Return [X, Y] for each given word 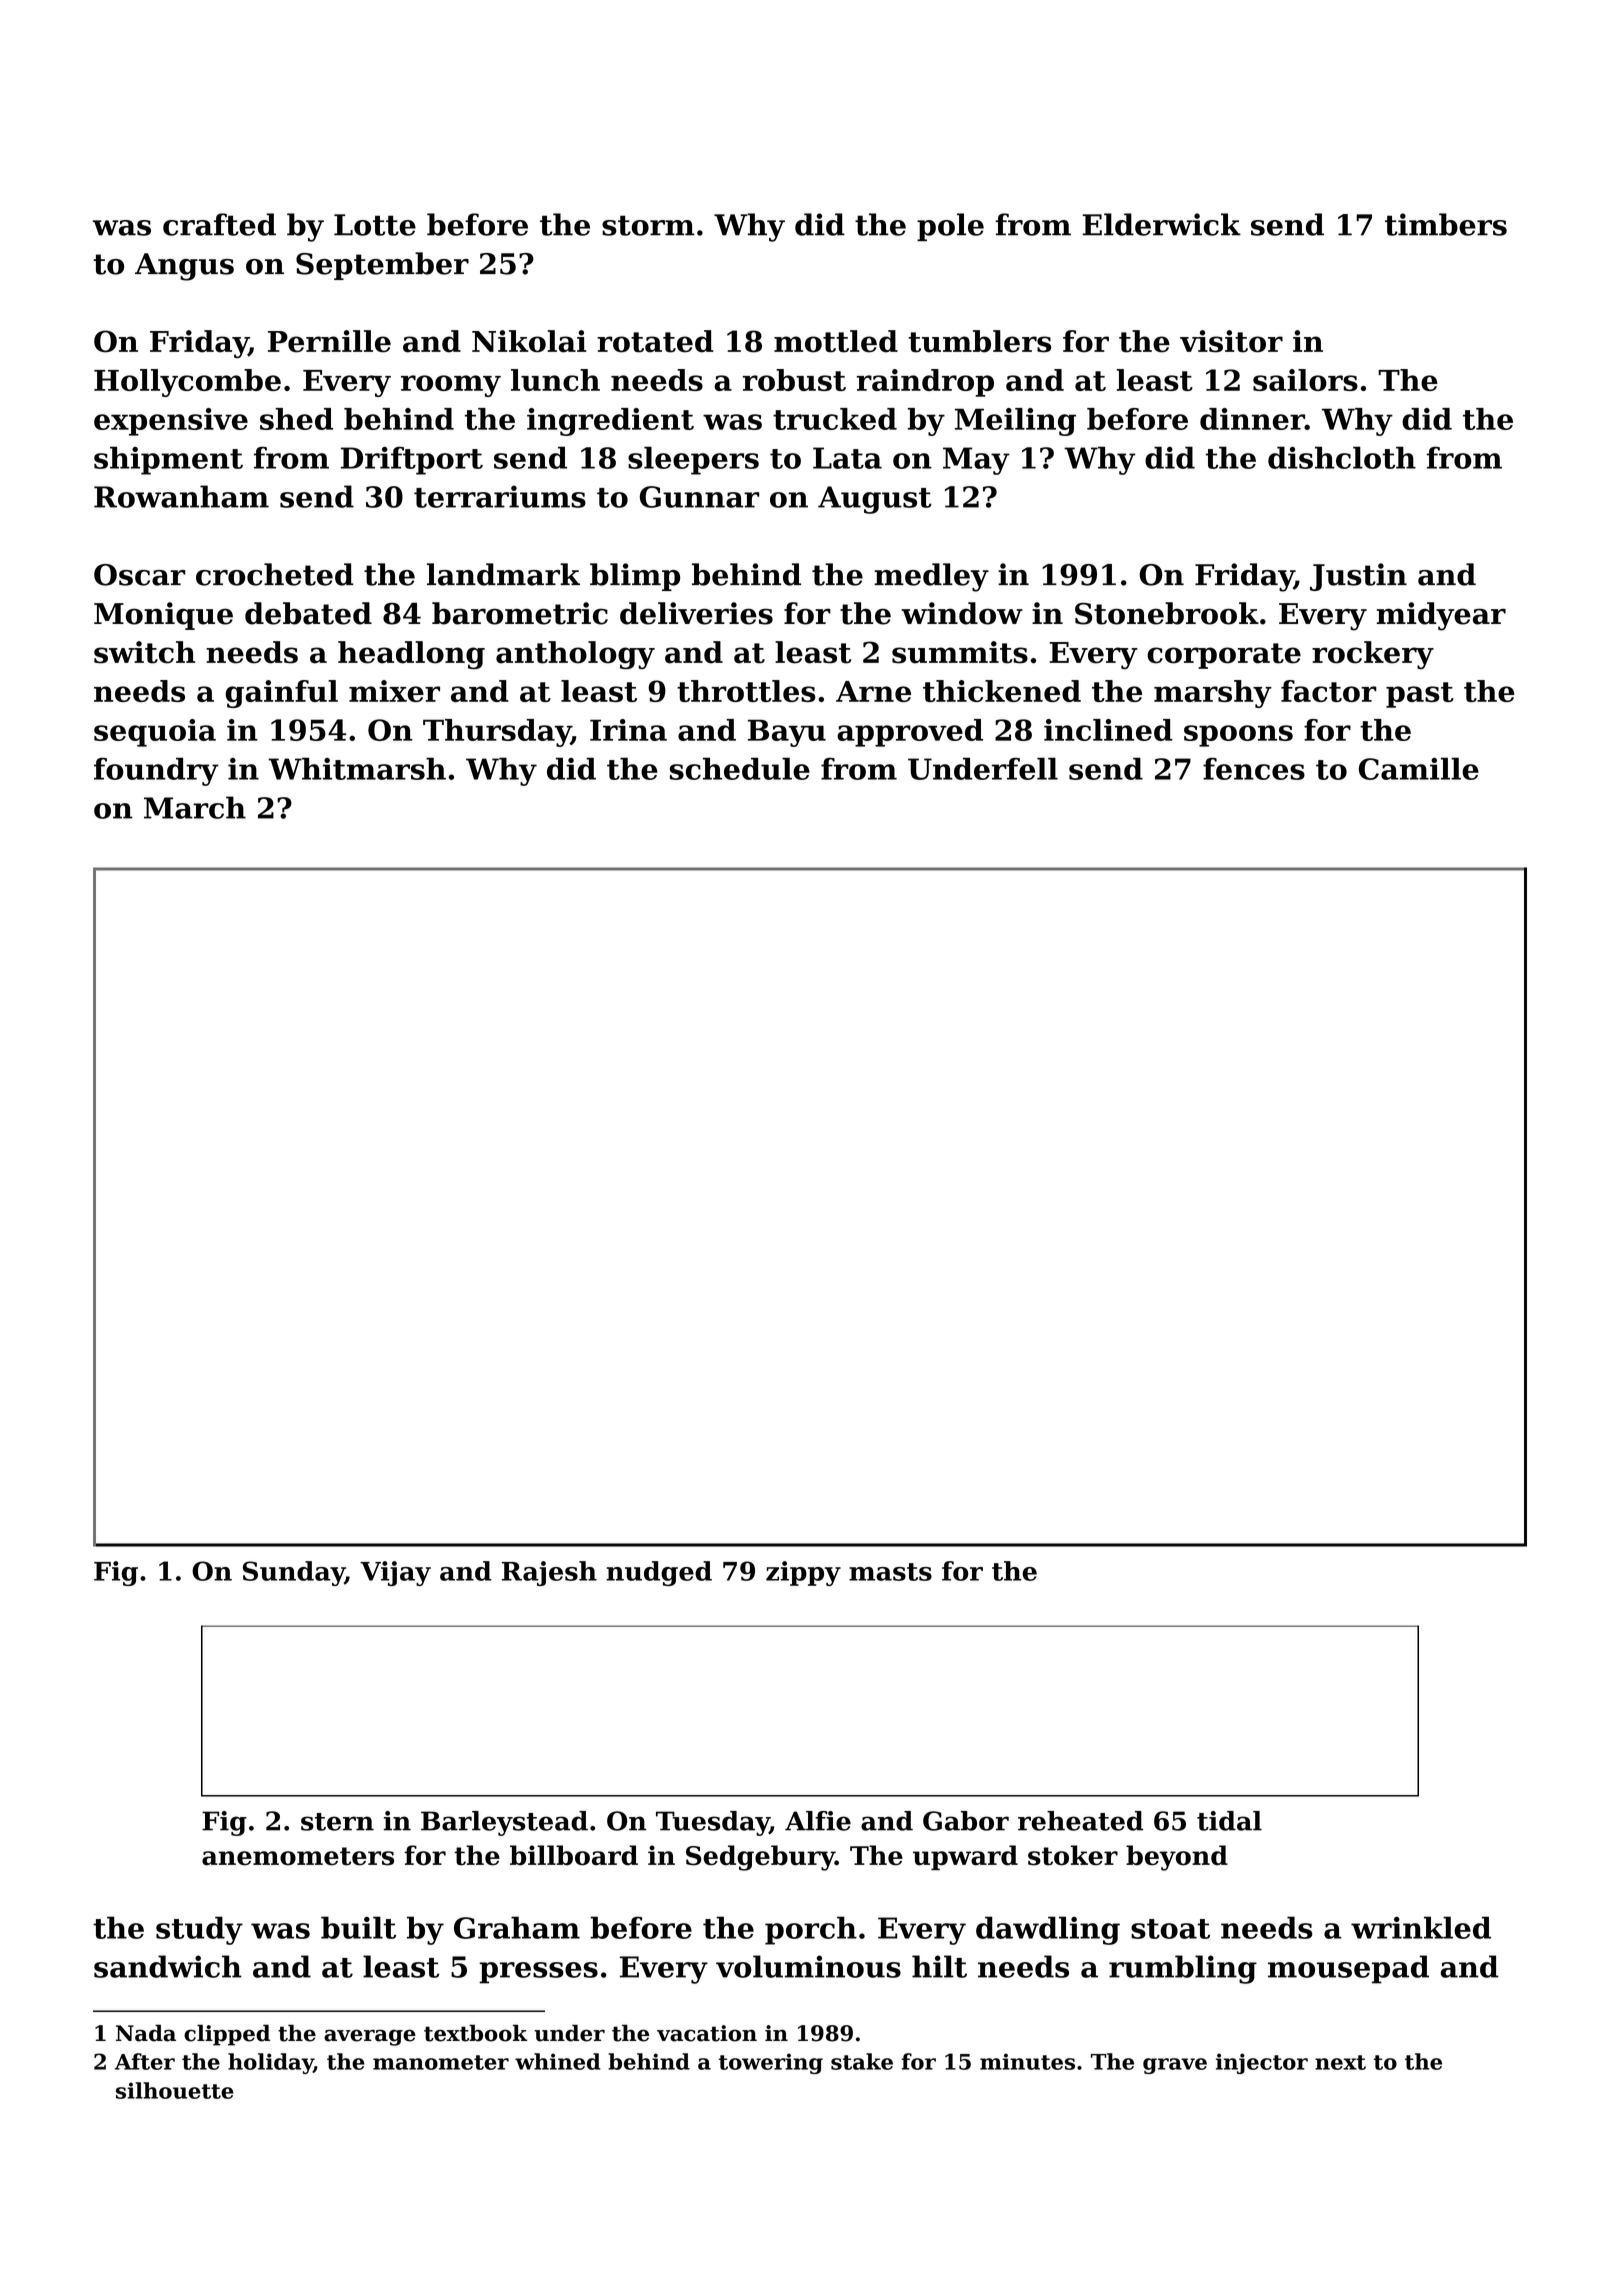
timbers [1446, 224]
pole [950, 227]
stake [862, 2061]
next [1340, 2062]
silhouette [175, 2090]
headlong [411, 655]
